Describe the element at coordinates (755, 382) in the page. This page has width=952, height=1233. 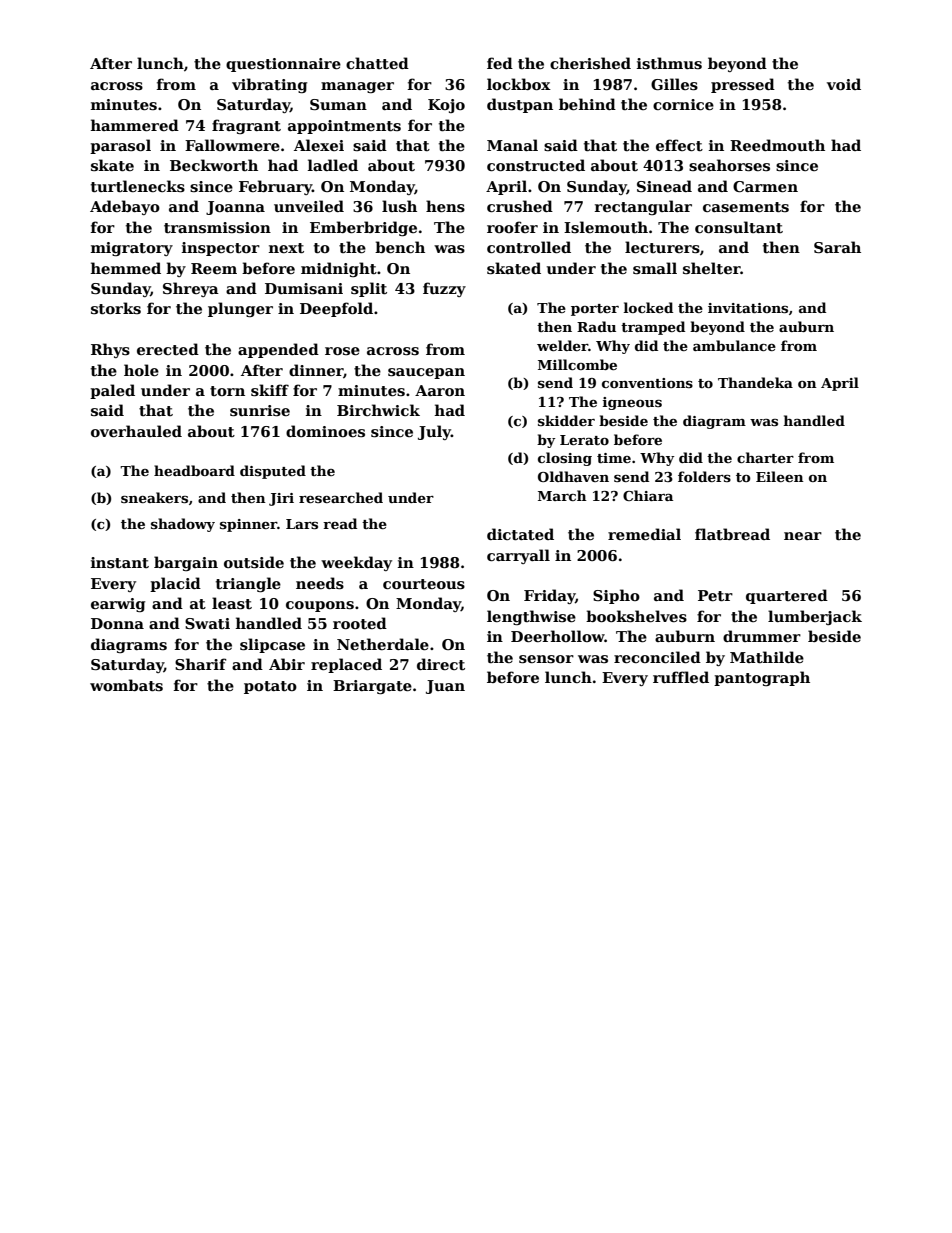
I see `Thandeka` at that location.
